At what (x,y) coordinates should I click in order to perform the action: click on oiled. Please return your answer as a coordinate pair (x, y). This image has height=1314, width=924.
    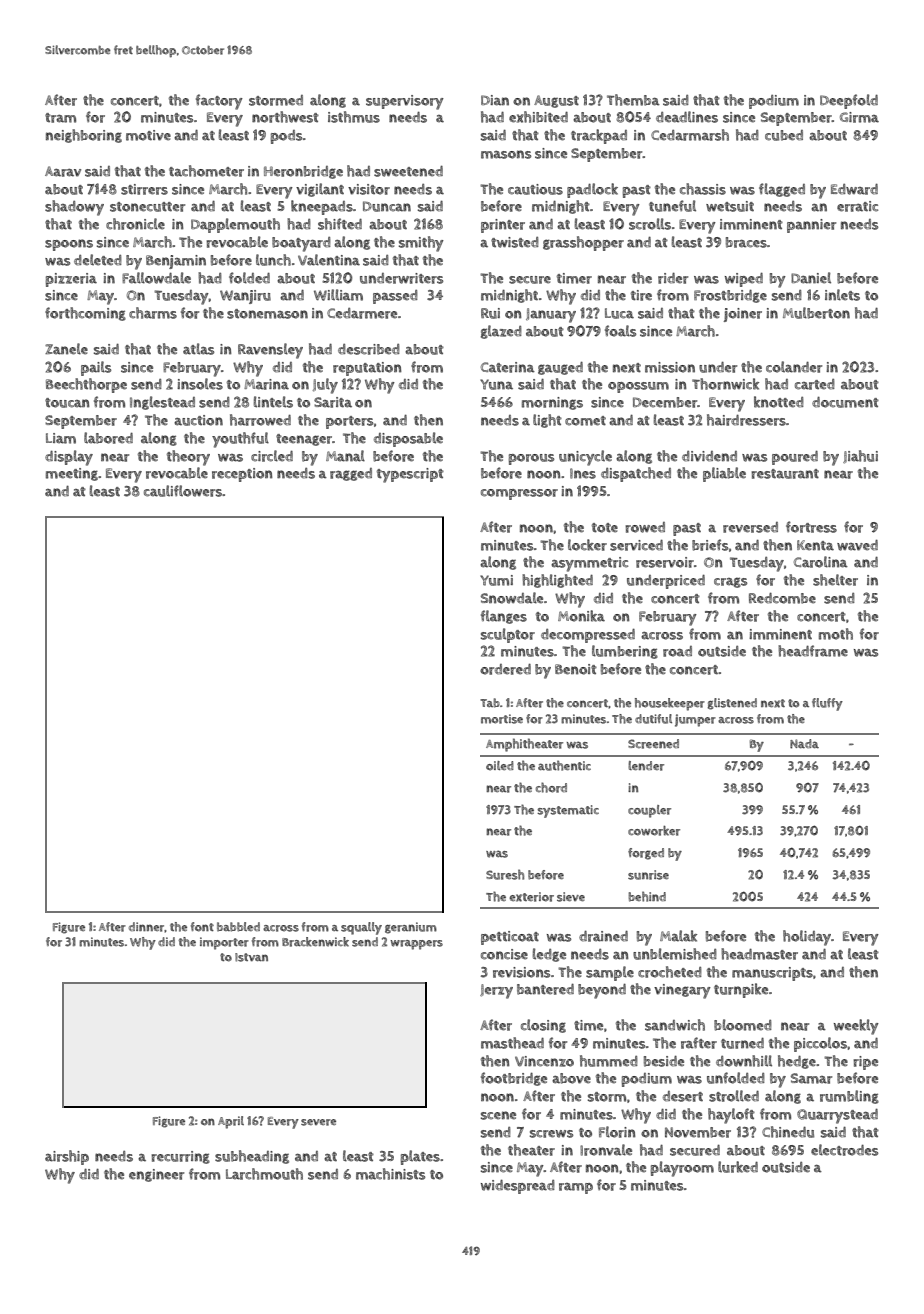
    Looking at the image, I should click on (500, 766).
